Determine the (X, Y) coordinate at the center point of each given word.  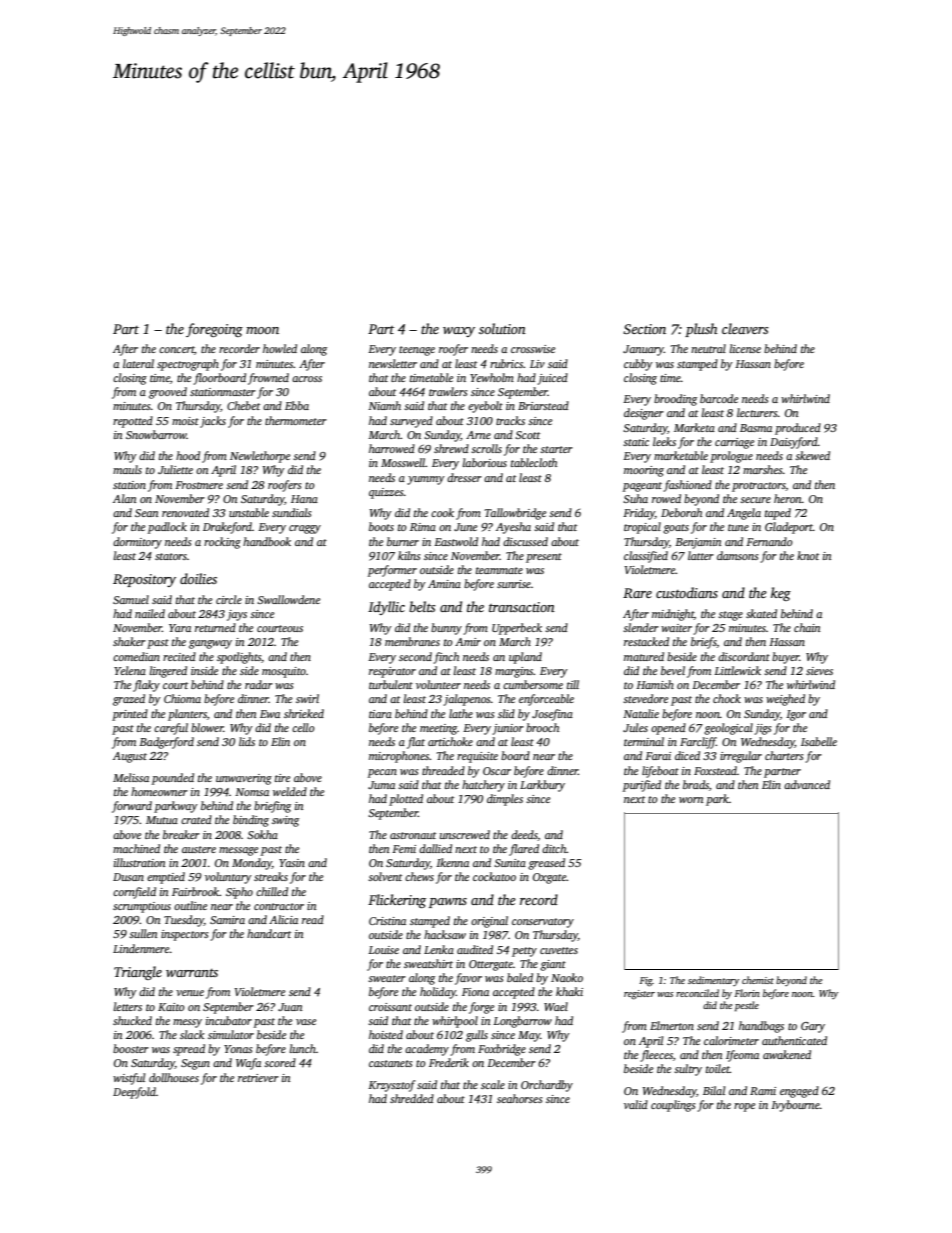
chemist (758, 980)
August (130, 757)
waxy (459, 332)
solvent (385, 876)
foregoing (214, 330)
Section (644, 329)
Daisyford (794, 443)
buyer (786, 658)
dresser (464, 477)
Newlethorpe (260, 457)
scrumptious (142, 907)
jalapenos (467, 700)
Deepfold (134, 1093)
